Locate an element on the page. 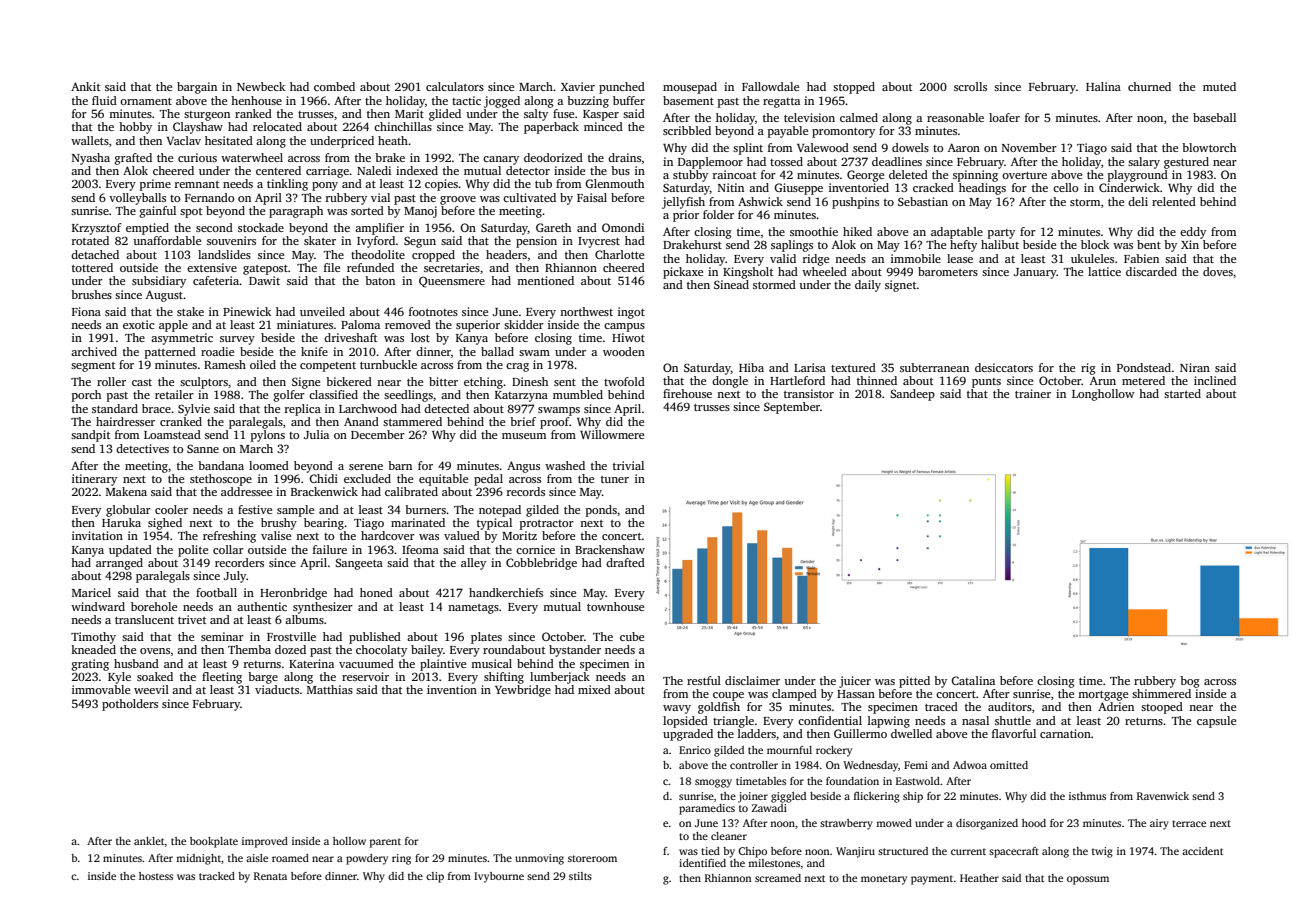 The image size is (1308, 924). Larisa is located at coordinates (810, 367).
